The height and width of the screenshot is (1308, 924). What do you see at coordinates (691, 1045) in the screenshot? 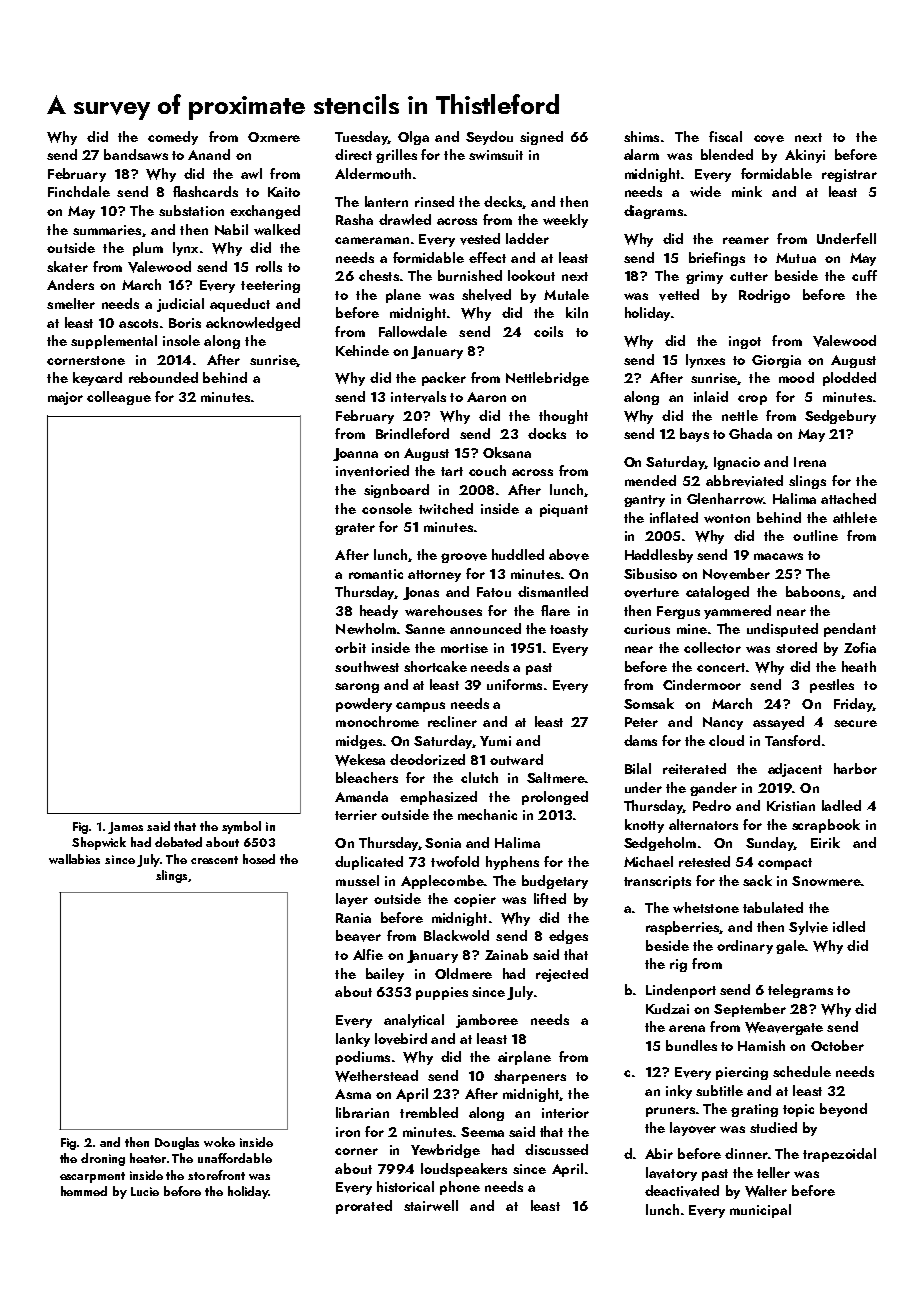
I see `bundles` at bounding box center [691, 1045].
